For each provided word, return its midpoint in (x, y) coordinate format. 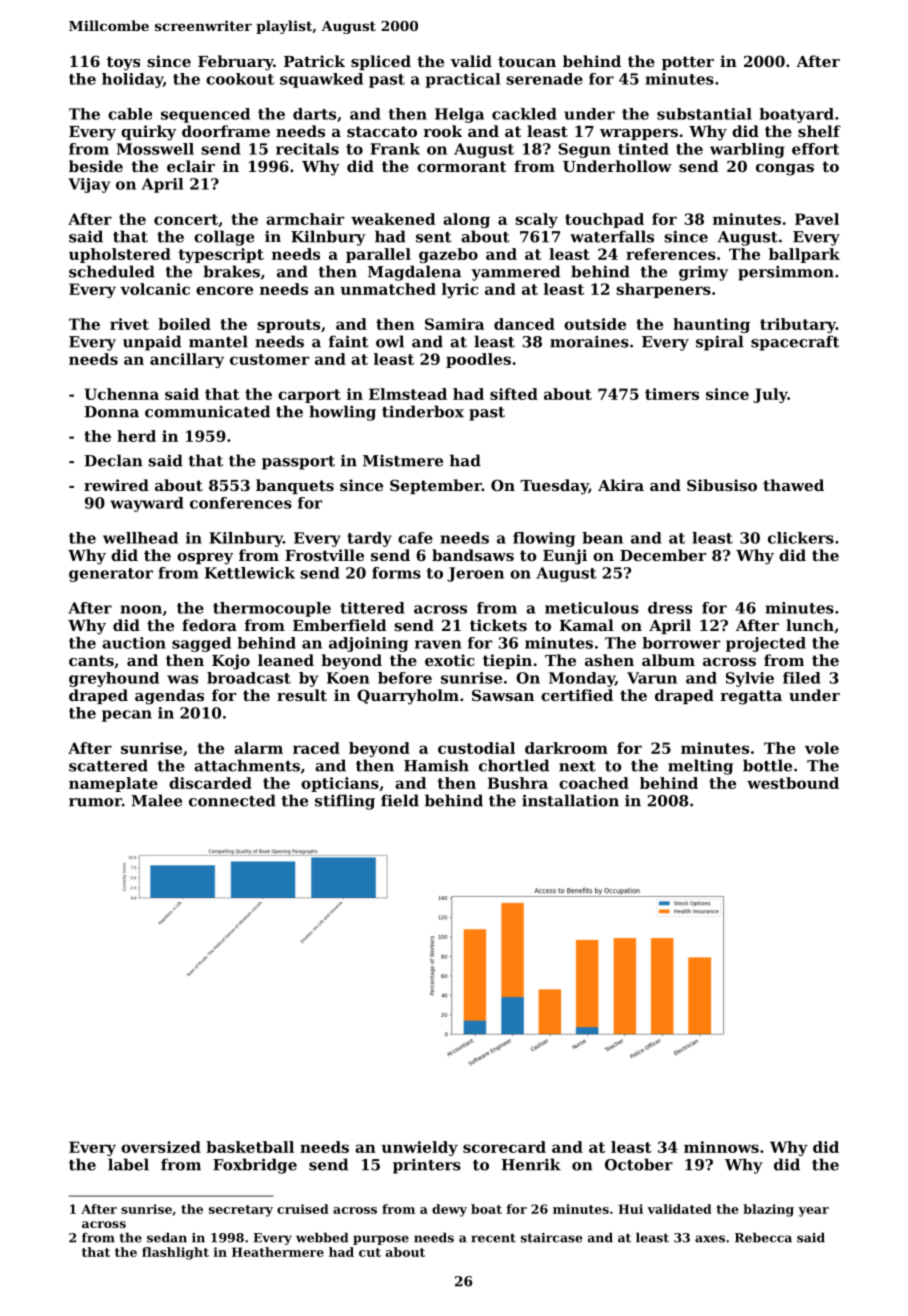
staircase (551, 1238)
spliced (381, 62)
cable (130, 114)
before (405, 678)
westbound (793, 783)
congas (785, 170)
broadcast (249, 678)
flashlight (175, 1253)
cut (370, 1252)
